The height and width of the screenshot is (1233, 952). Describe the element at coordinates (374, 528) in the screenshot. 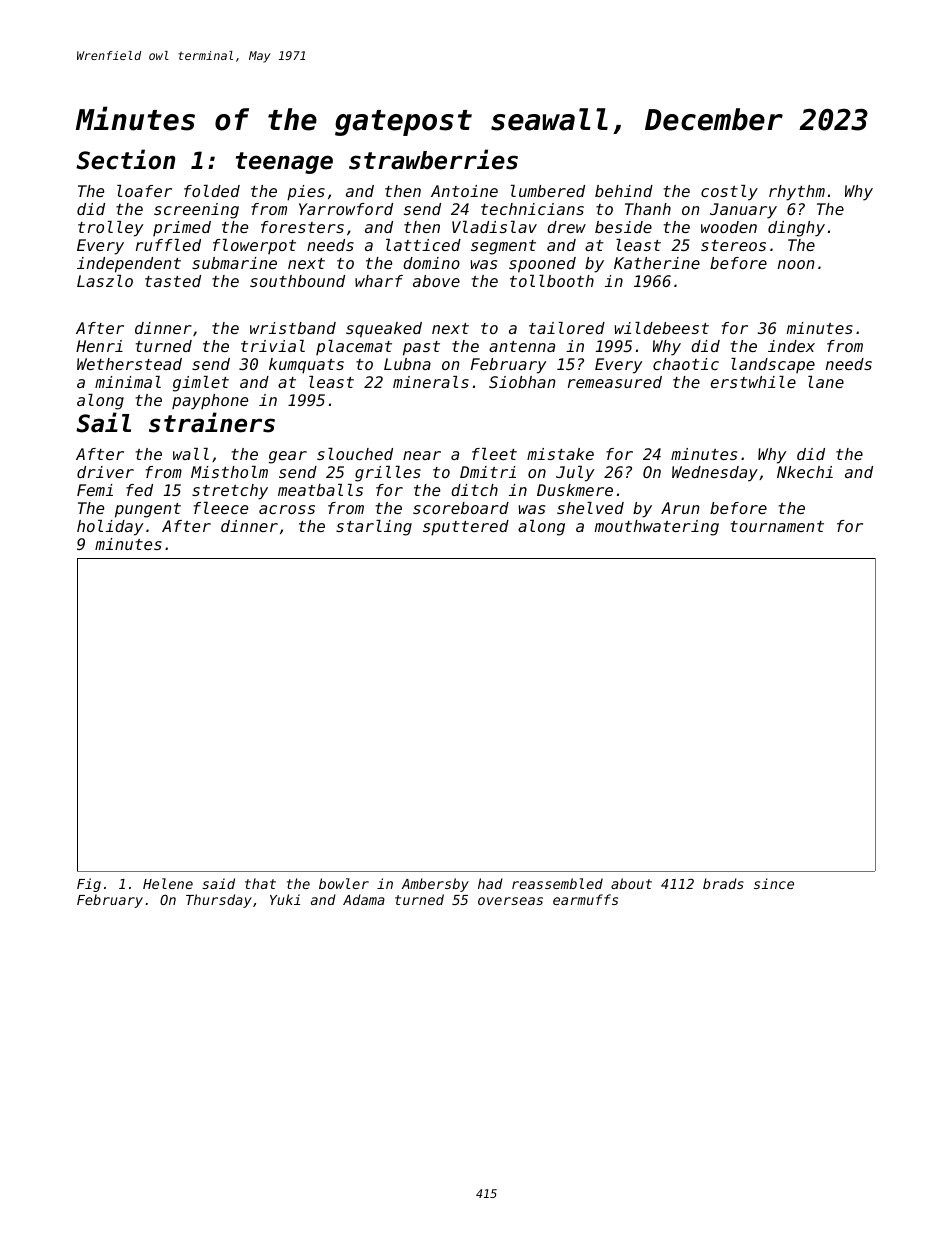

I see `starling` at that location.
